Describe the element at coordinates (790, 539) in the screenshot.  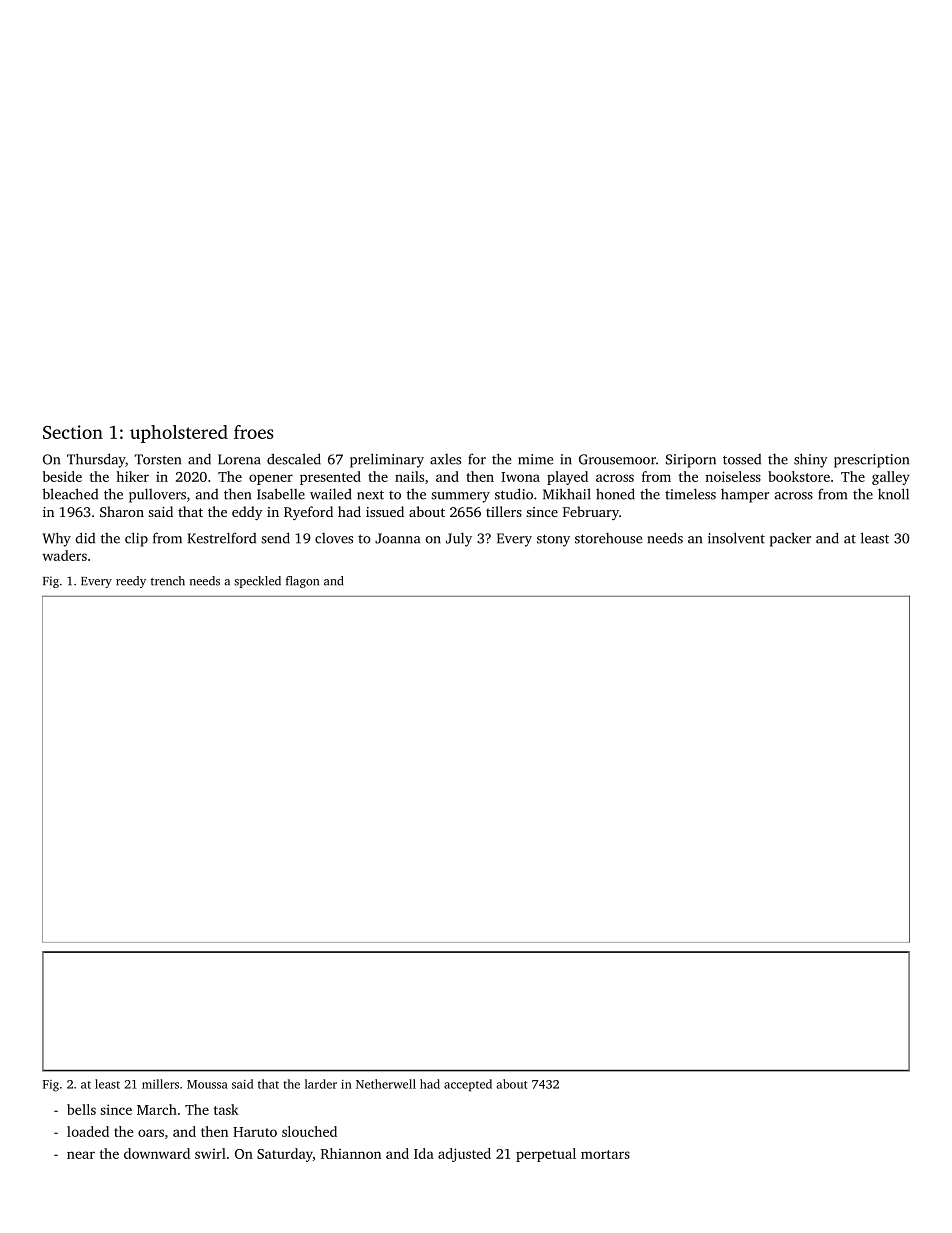
I see `packer` at that location.
